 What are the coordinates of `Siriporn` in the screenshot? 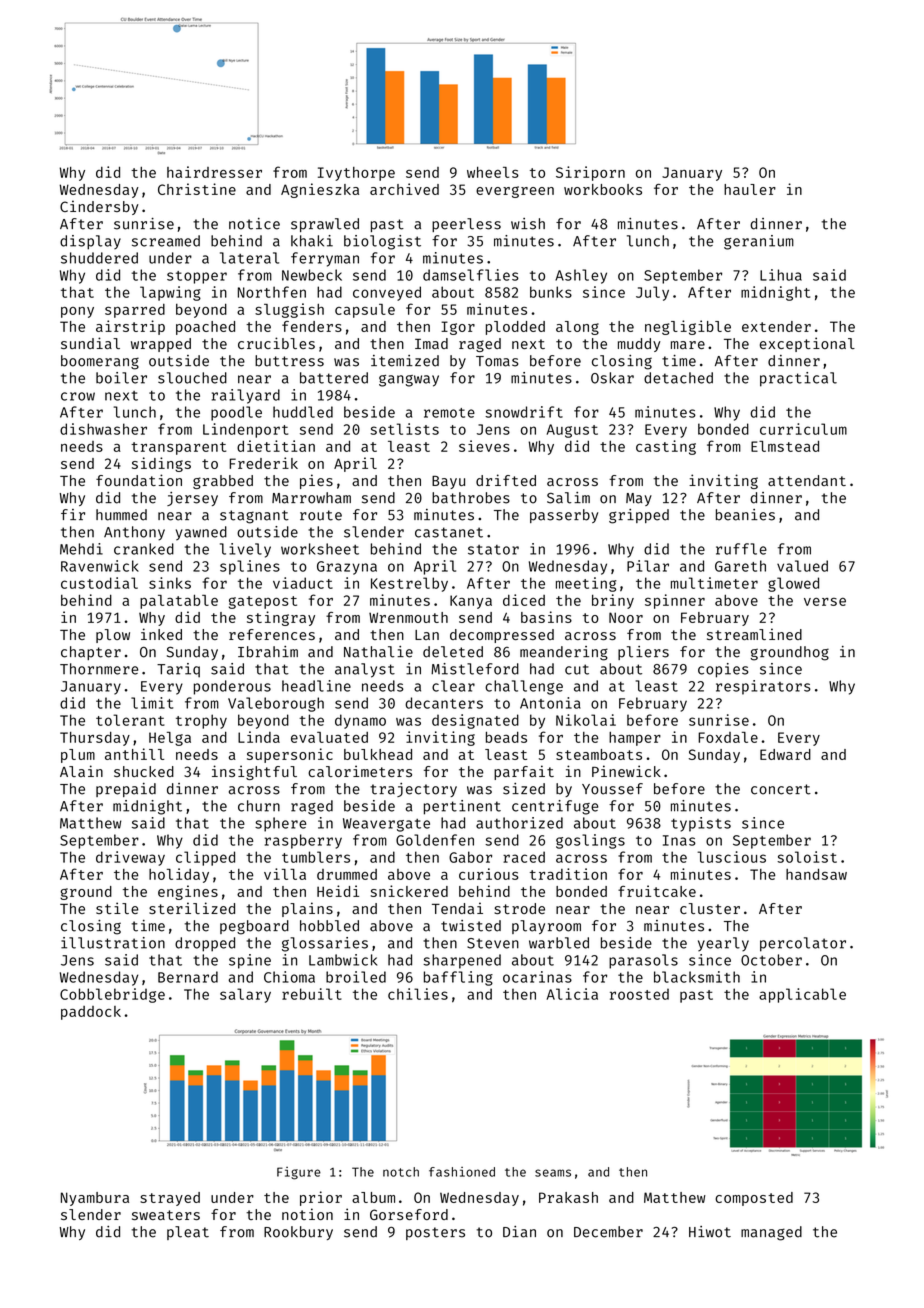 It's located at (590, 173).
